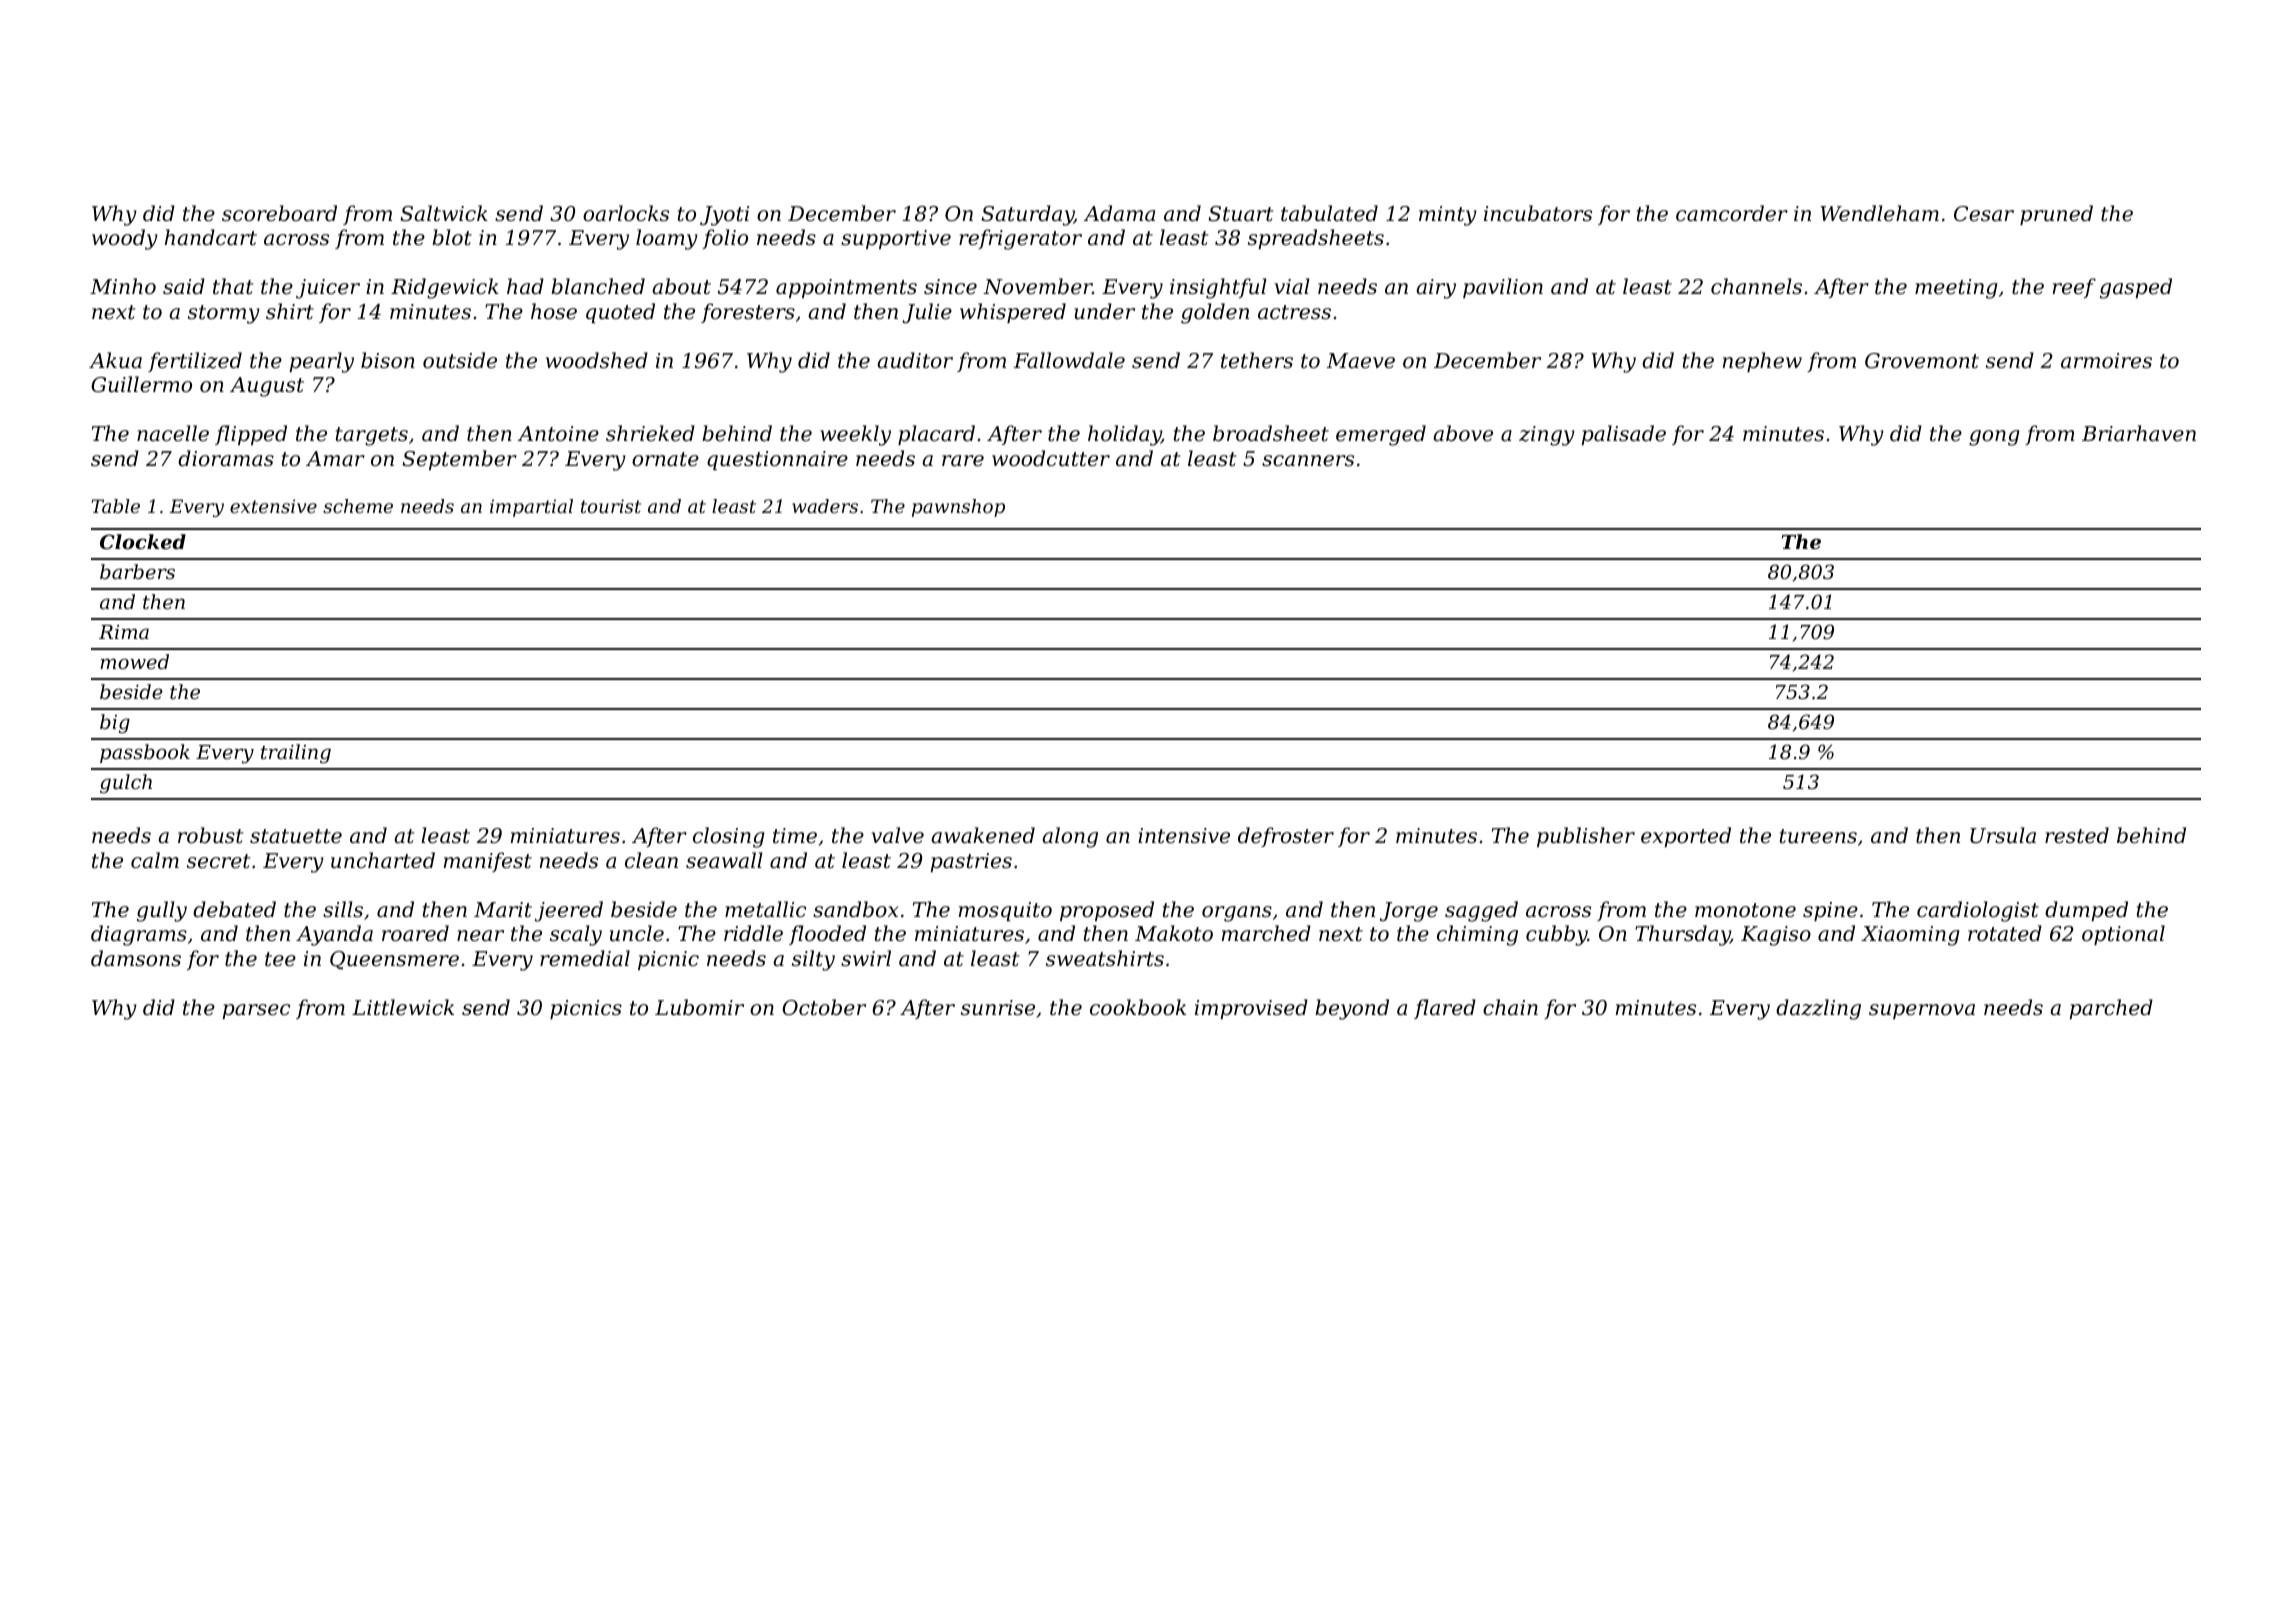 This screenshot has width=2292, height=1620. Describe the element at coordinates (2139, 433) in the screenshot. I see `Briarhaven` at that location.
